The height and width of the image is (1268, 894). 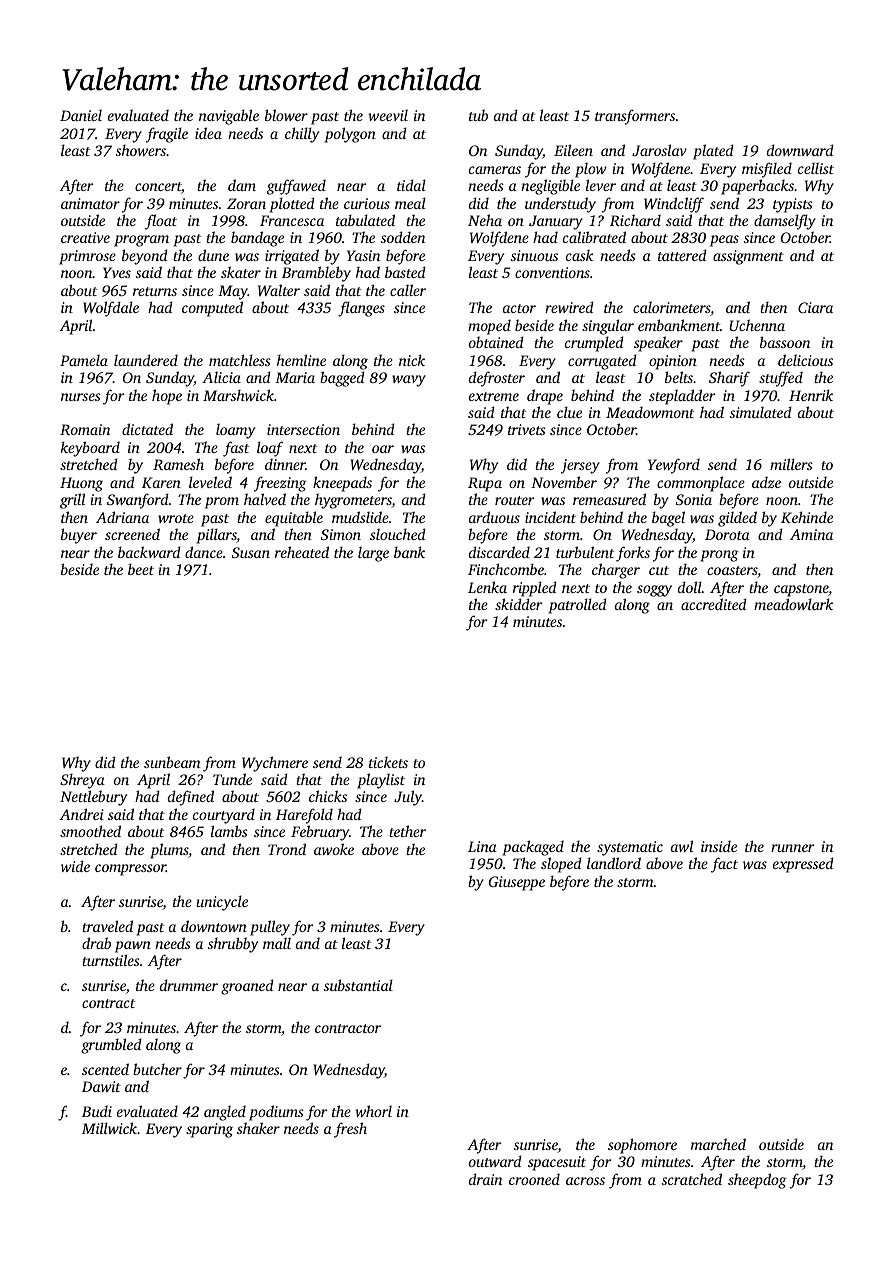 I want to click on Marshwick, so click(x=238, y=395).
